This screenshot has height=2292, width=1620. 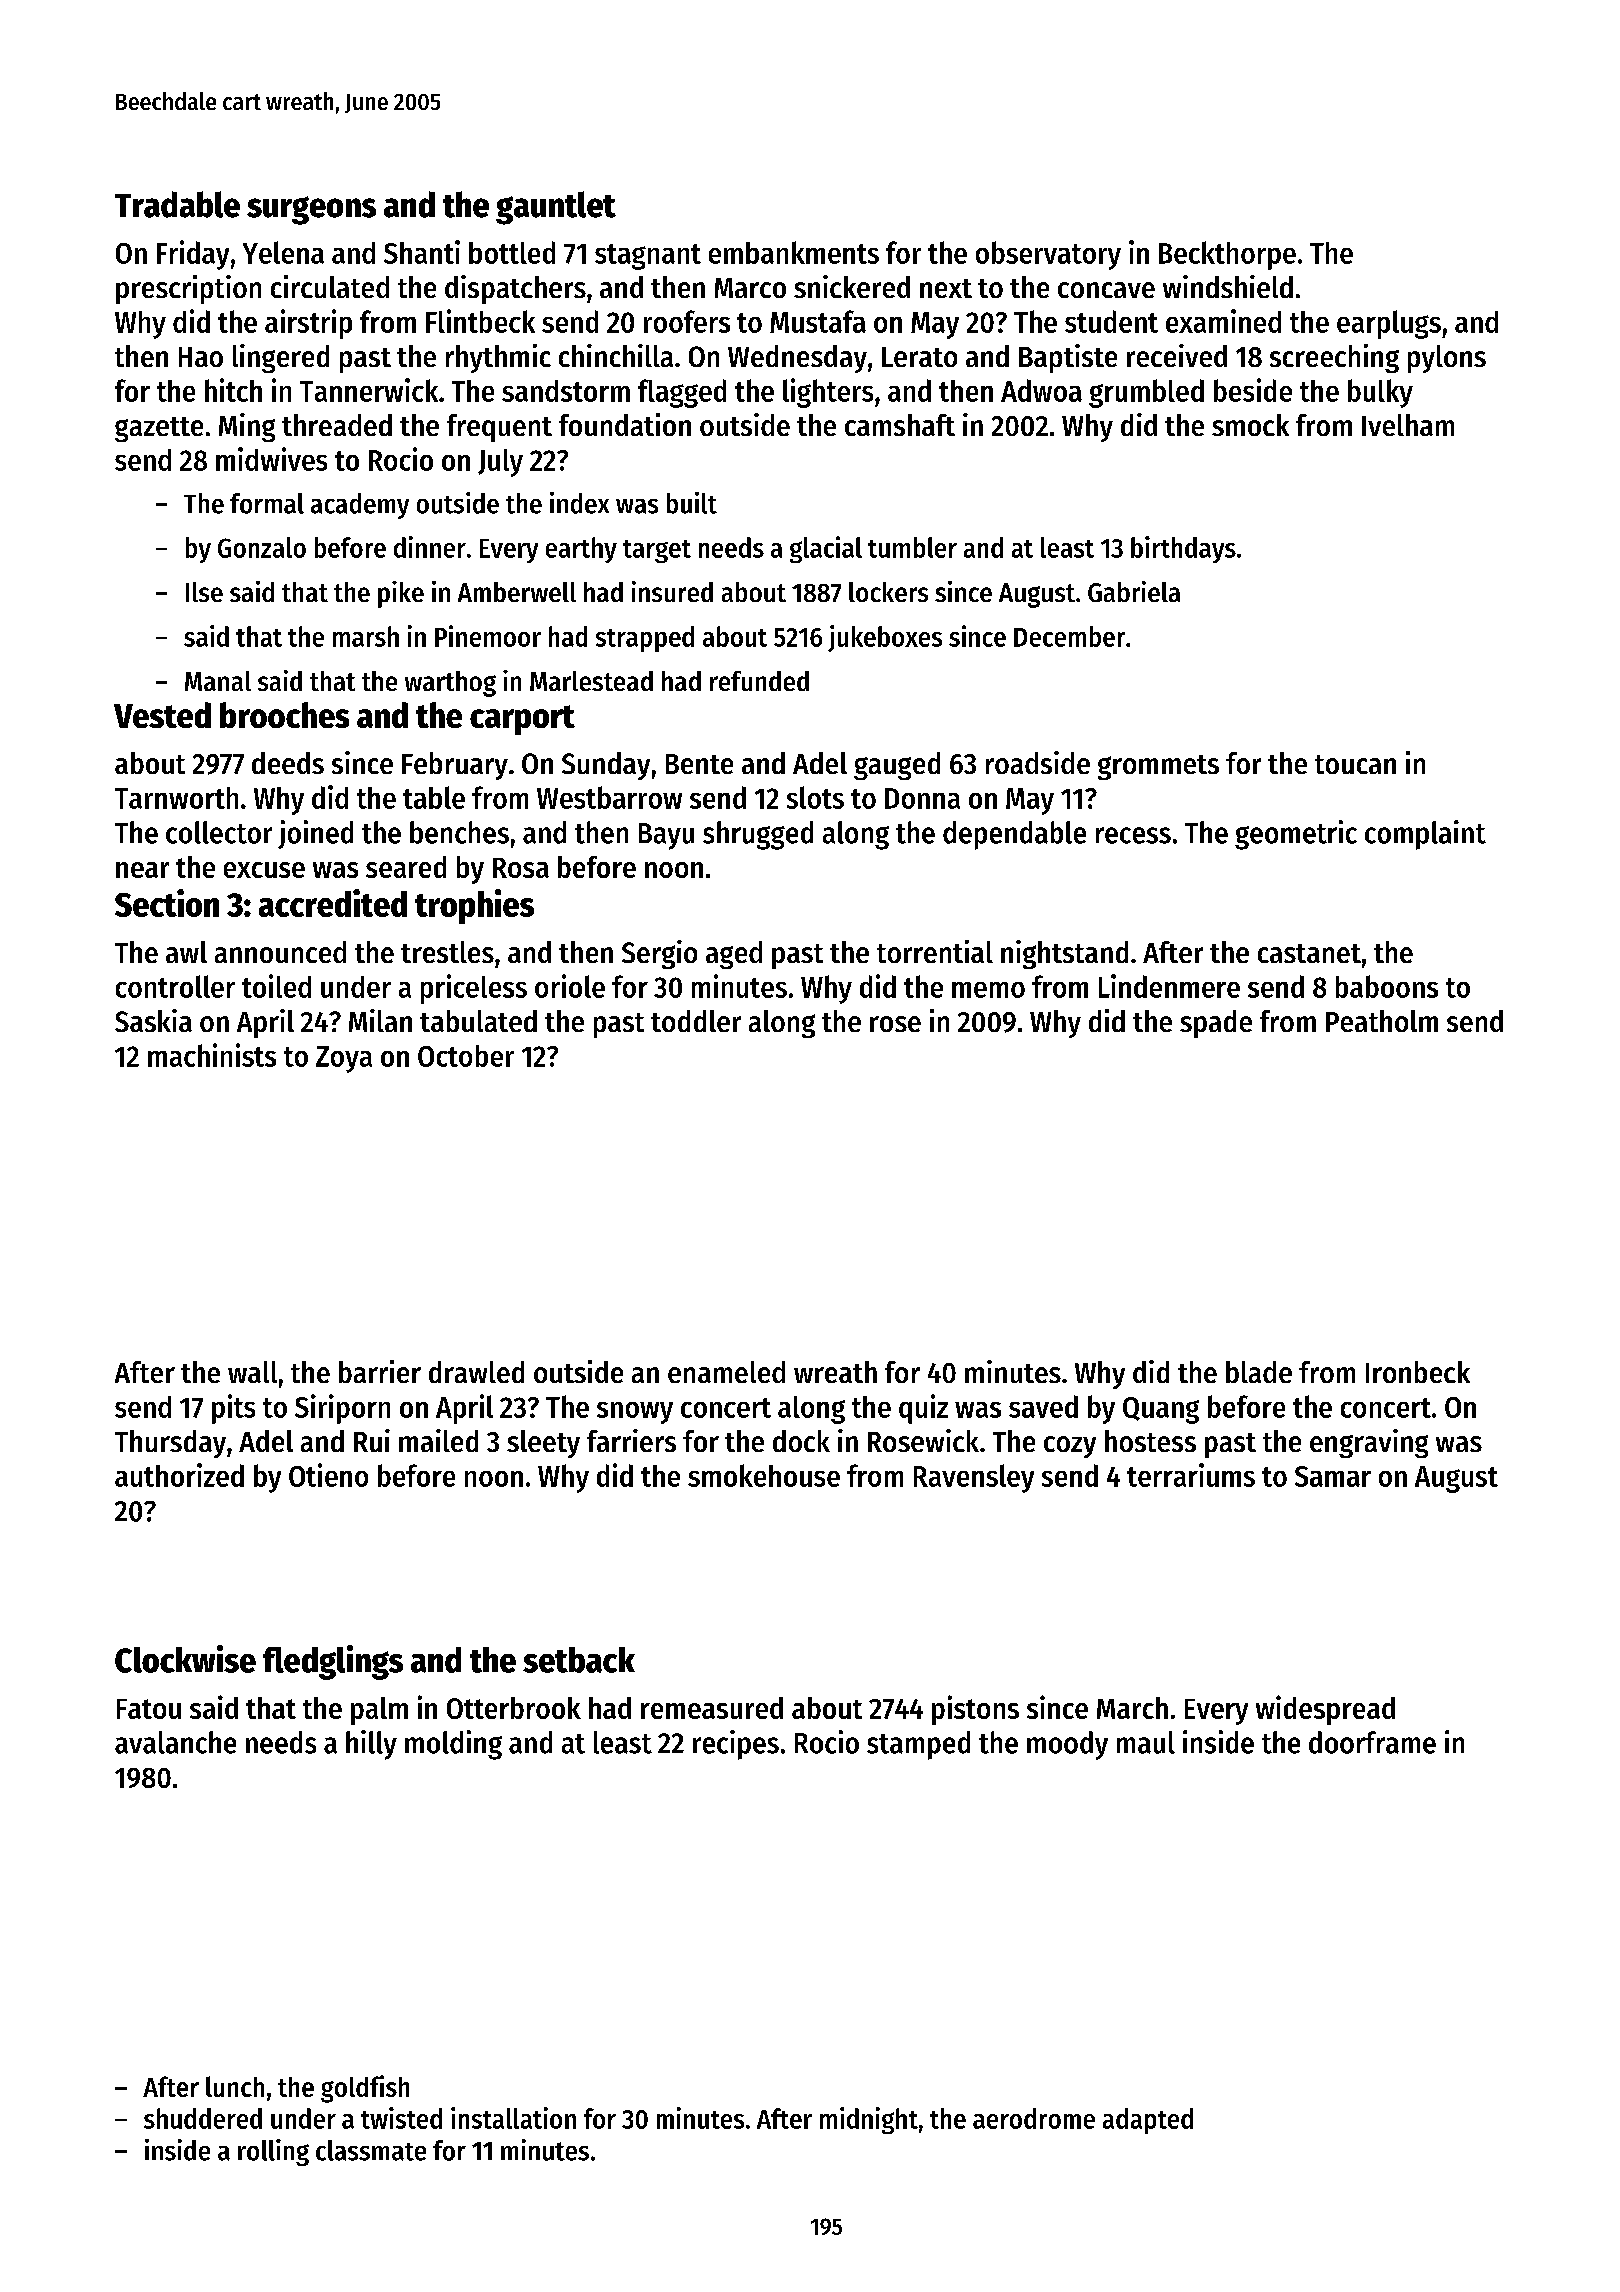 What do you see at coordinates (1227, 255) in the screenshot?
I see `Beckthorpe` at bounding box center [1227, 255].
